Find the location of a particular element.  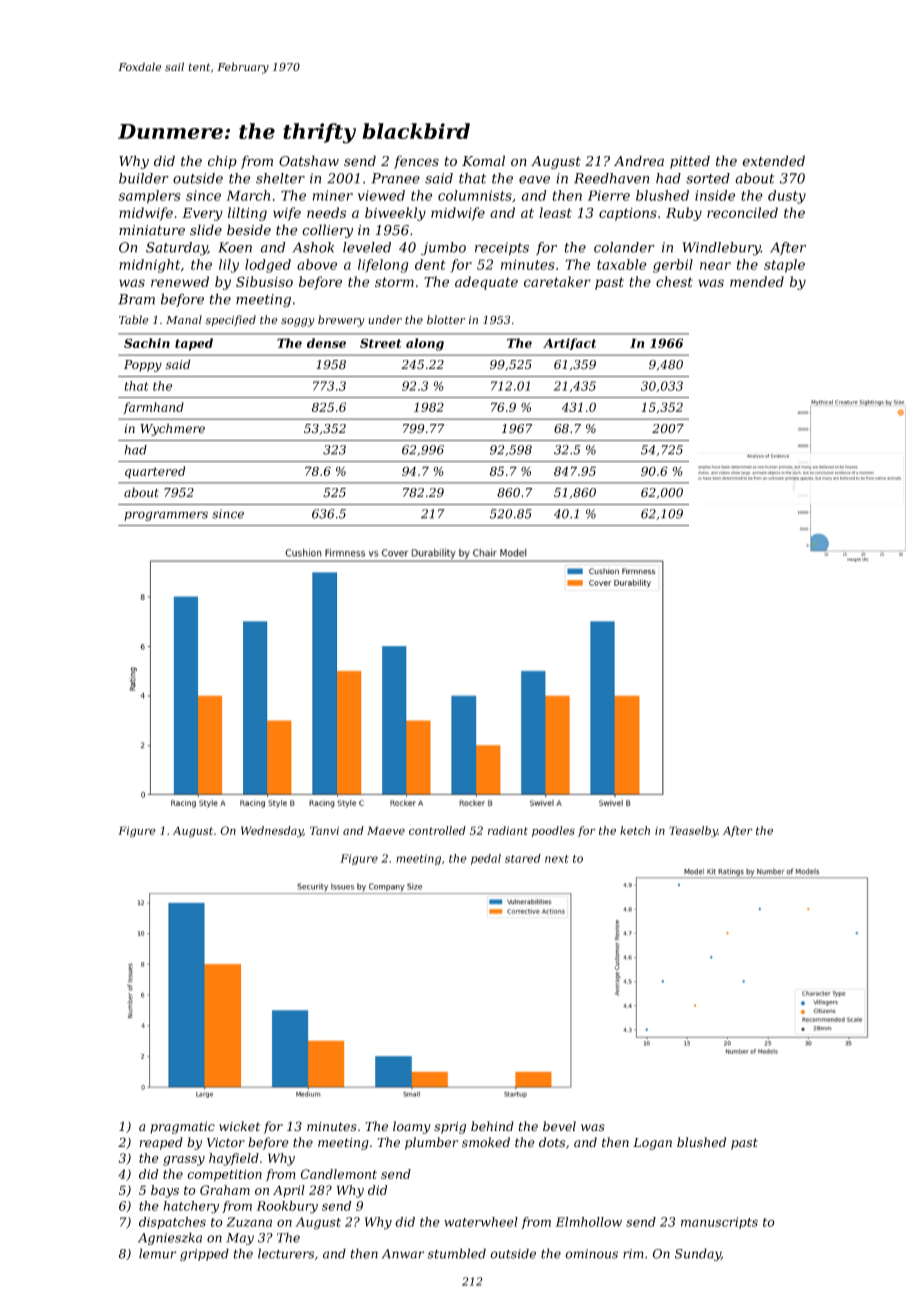

behind is located at coordinates (492, 1126).
